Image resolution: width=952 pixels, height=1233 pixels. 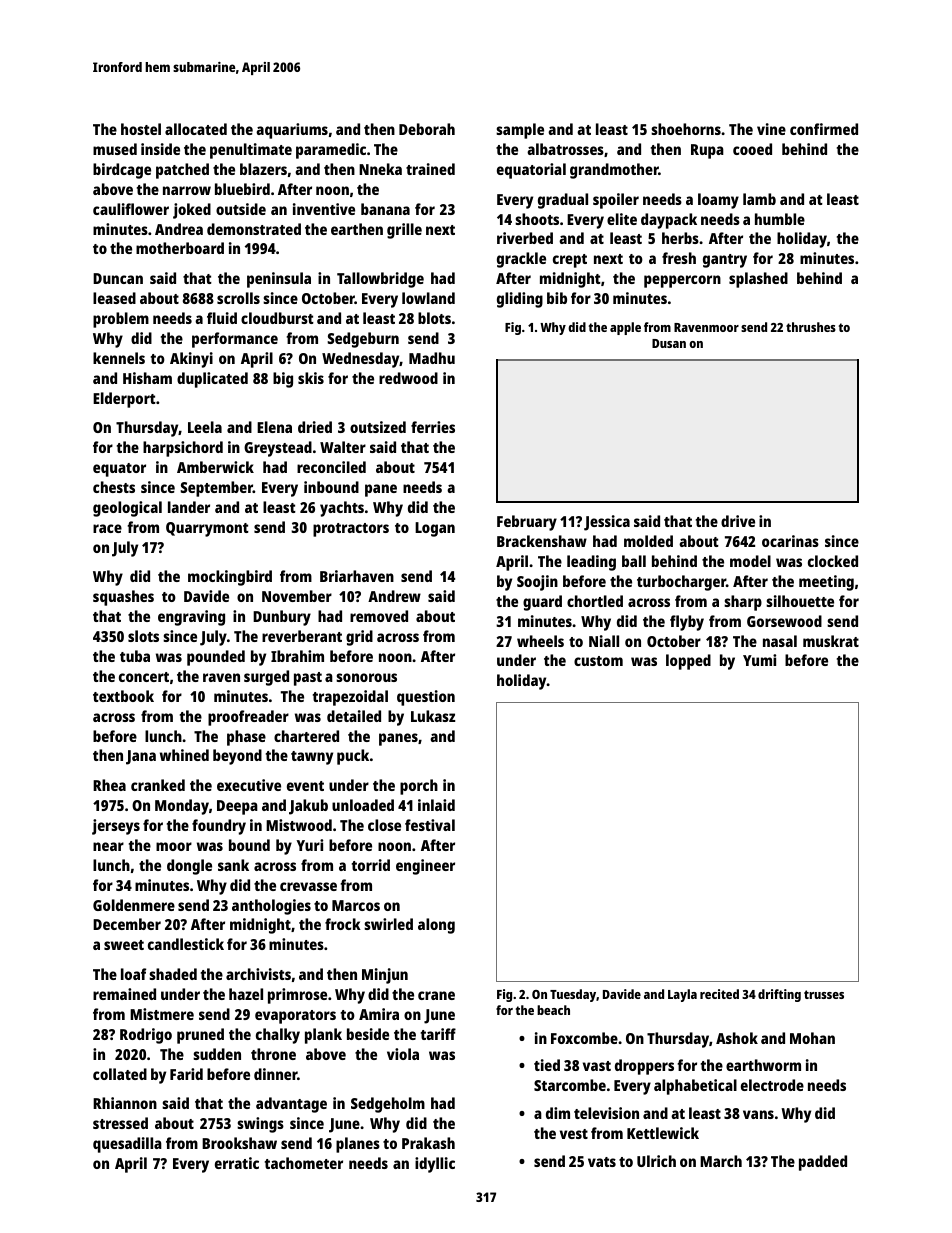 What do you see at coordinates (686, 129) in the image?
I see `shoehorns` at bounding box center [686, 129].
